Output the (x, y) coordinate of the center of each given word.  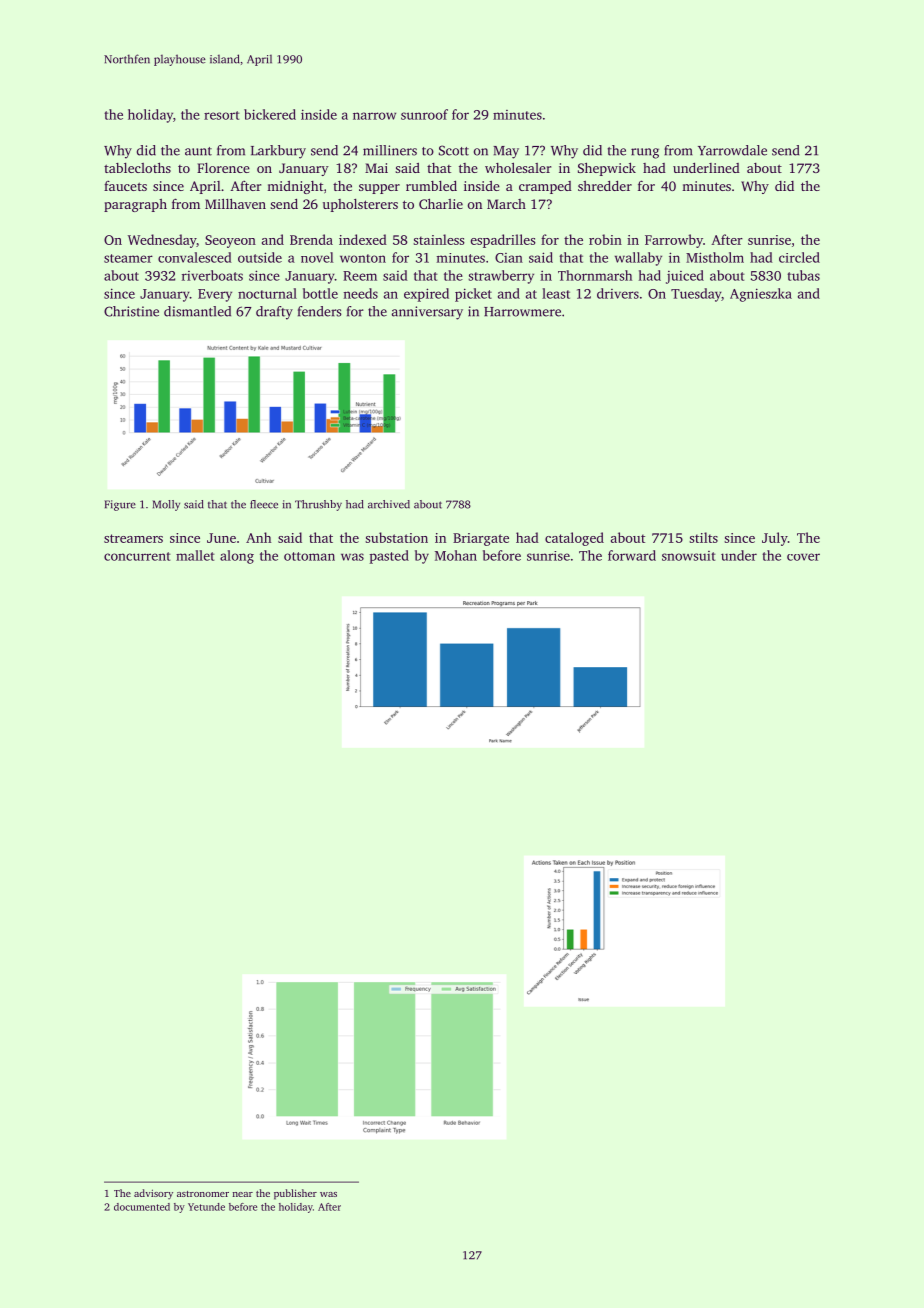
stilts (703, 537)
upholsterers (360, 205)
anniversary (427, 313)
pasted (389, 557)
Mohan (456, 555)
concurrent (137, 556)
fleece (264, 504)
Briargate (481, 539)
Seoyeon (230, 241)
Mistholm (715, 257)
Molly (166, 505)
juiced (685, 277)
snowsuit (688, 556)
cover (803, 557)
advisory (153, 1194)
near (243, 1194)
